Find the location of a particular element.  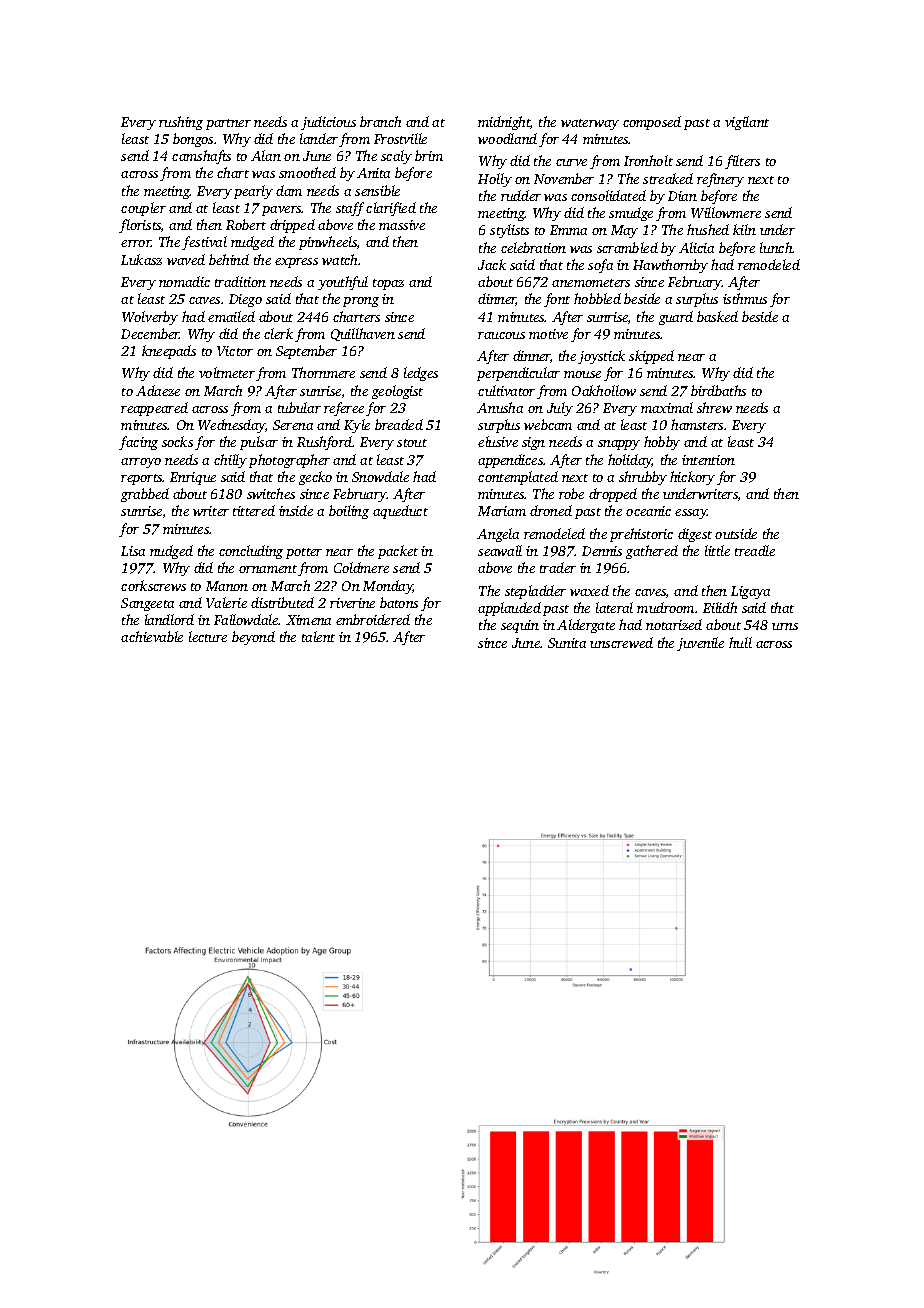

bongos is located at coordinates (193, 140).
